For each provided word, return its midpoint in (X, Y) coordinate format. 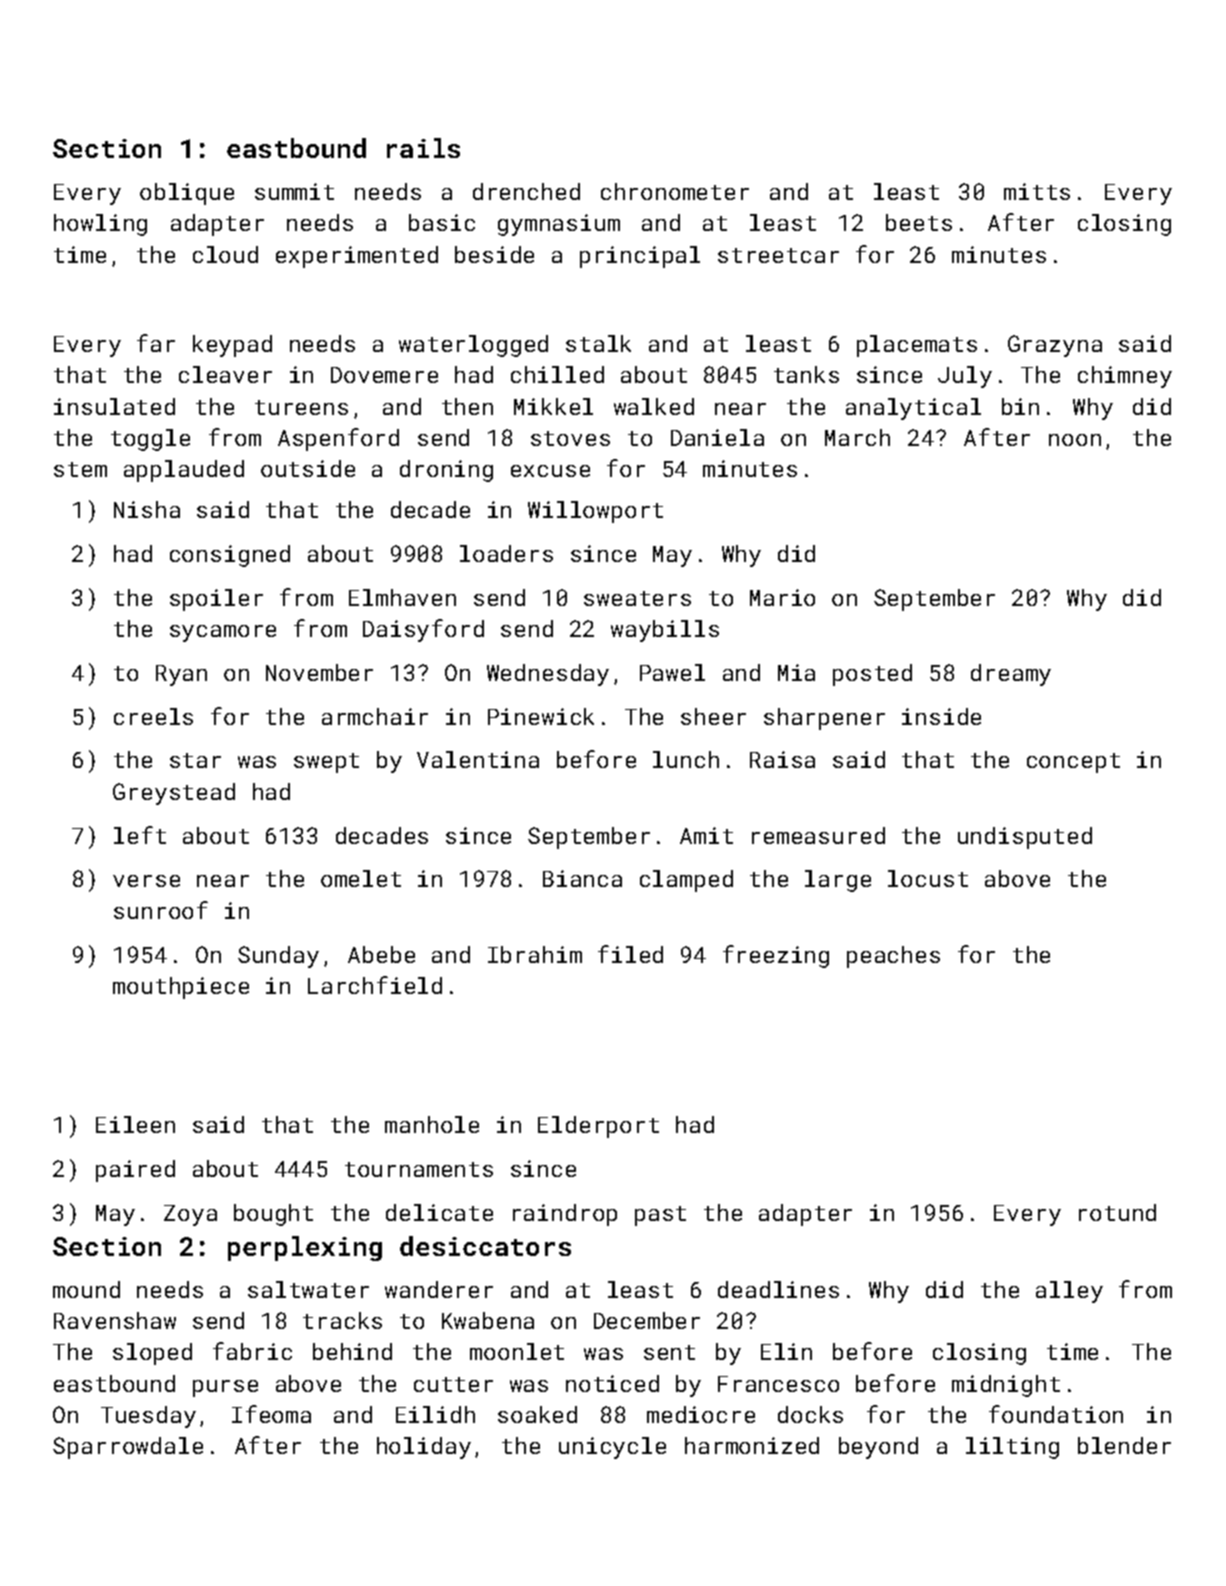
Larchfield (375, 985)
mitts (1037, 191)
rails (423, 148)
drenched (526, 191)
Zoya (190, 1215)
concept (1073, 763)
